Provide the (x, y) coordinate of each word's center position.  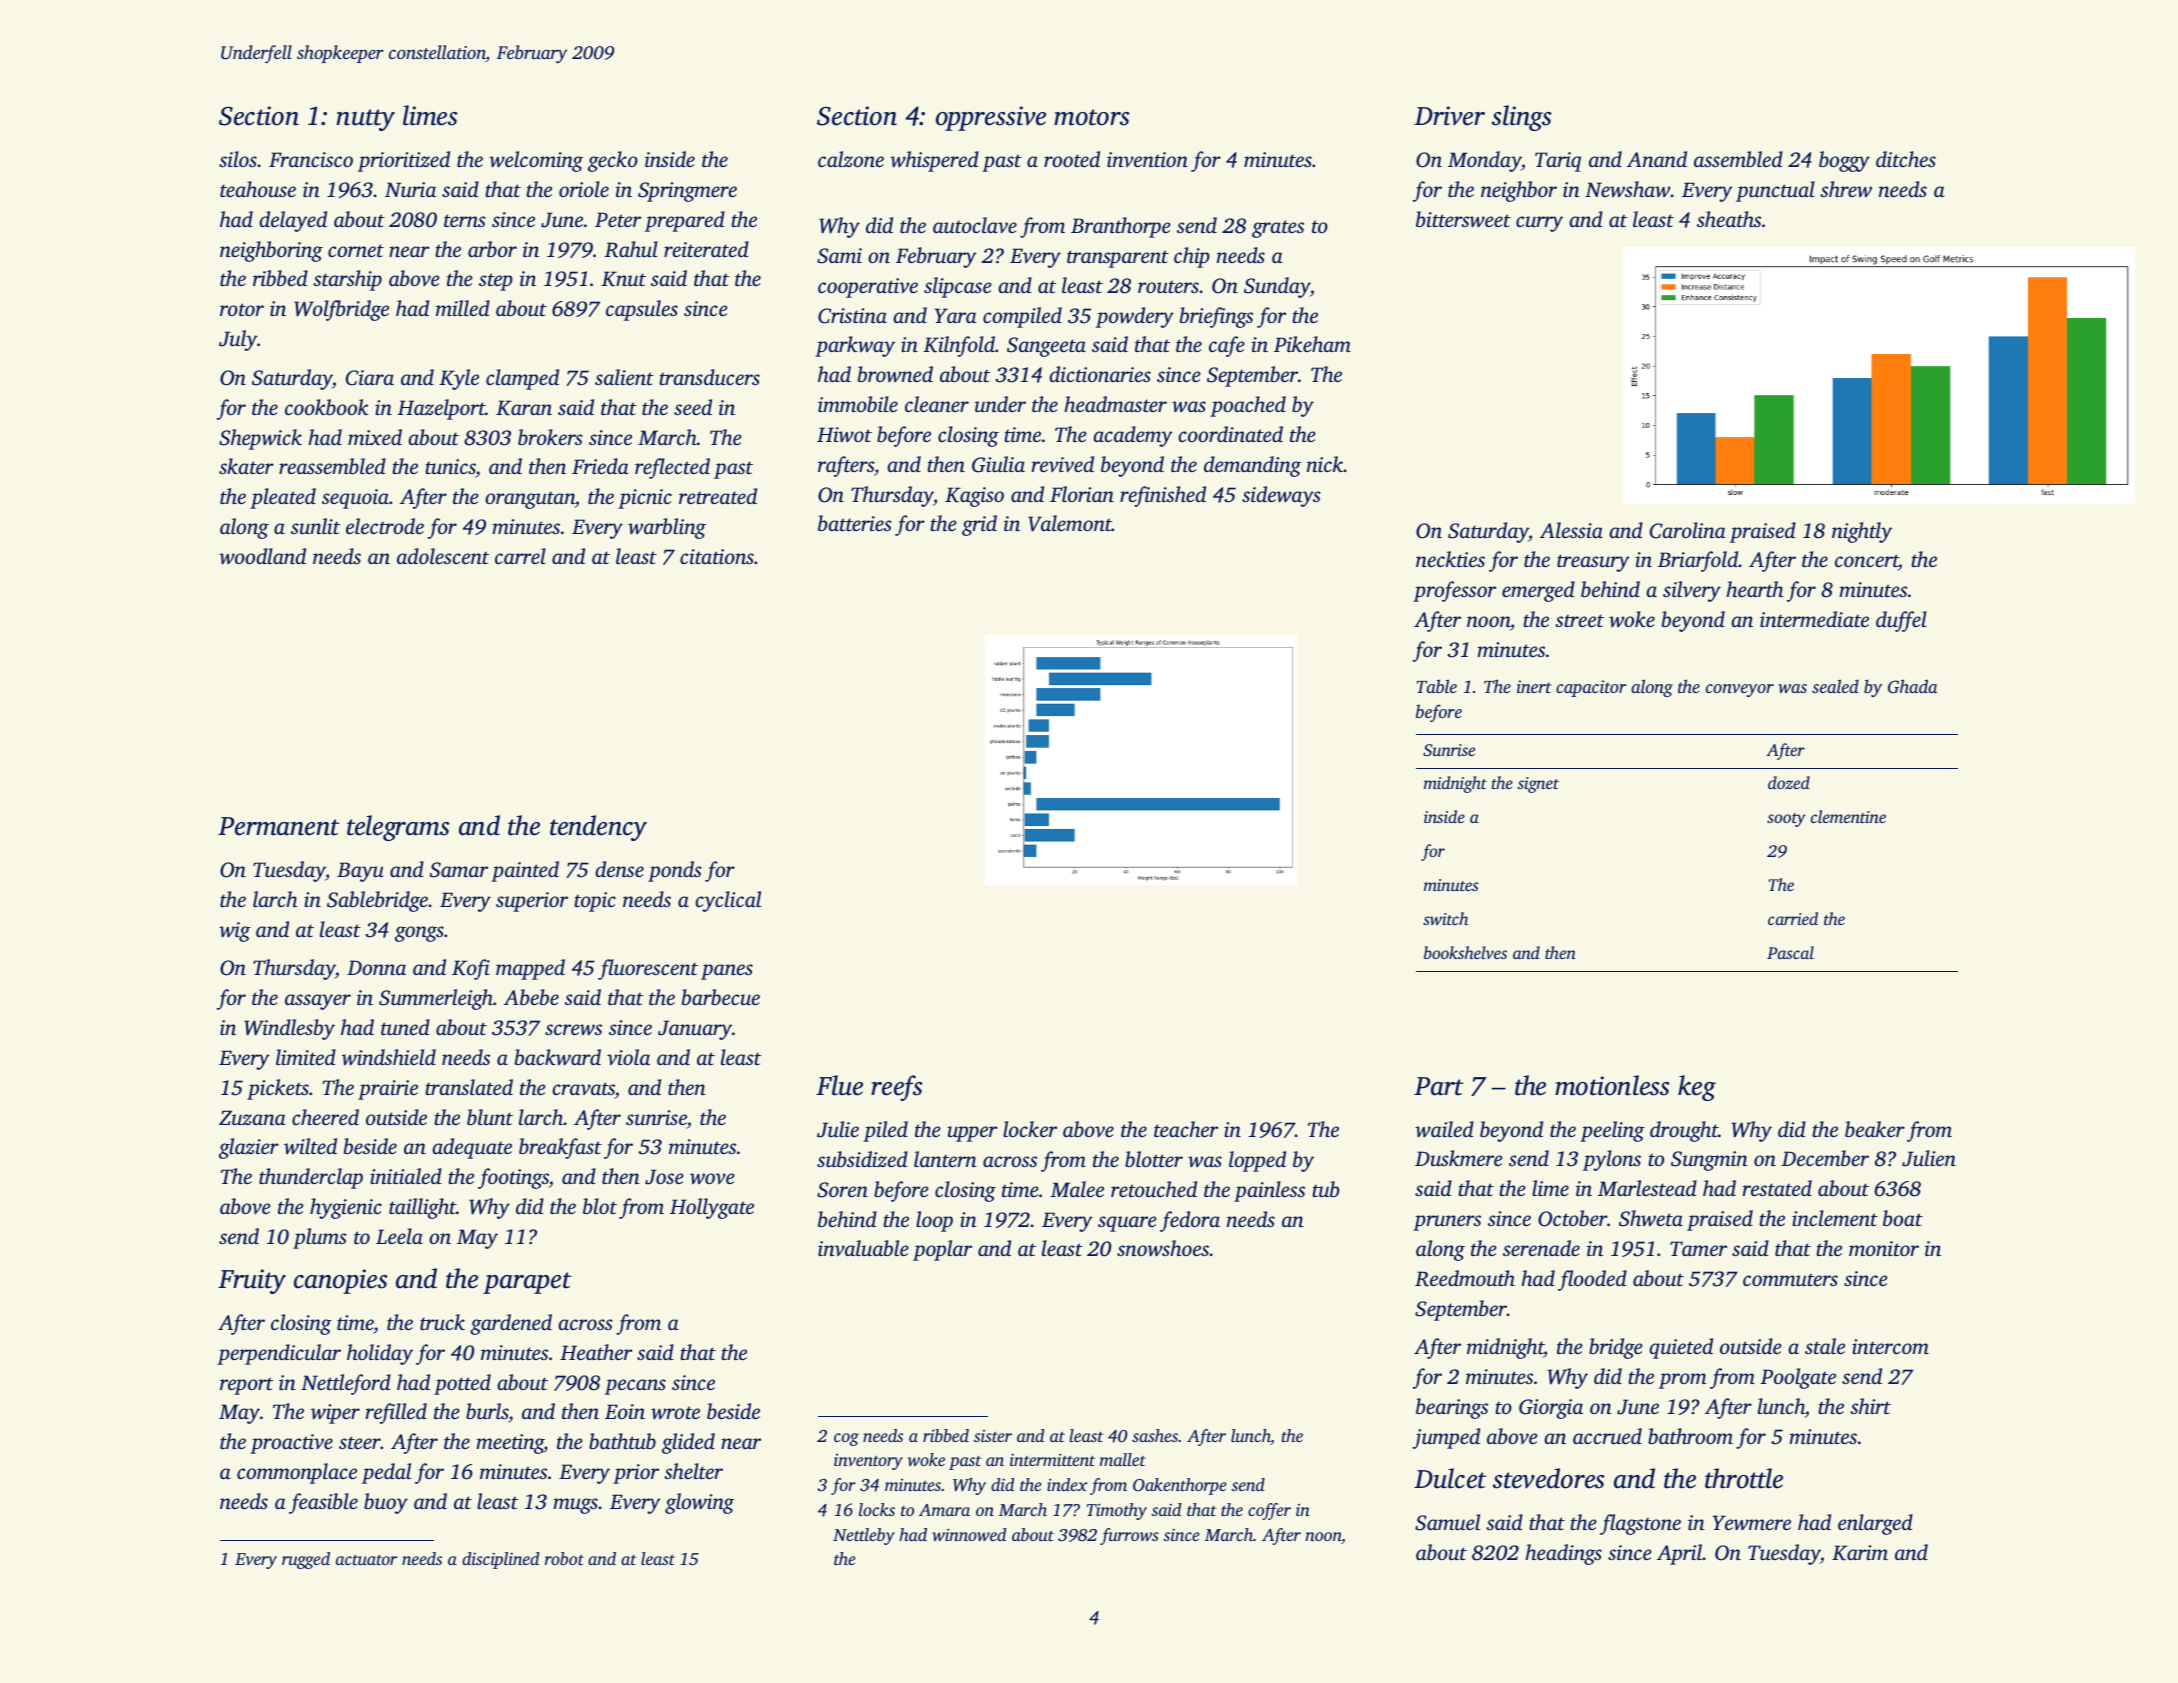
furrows (1129, 1536)
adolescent (443, 556)
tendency (598, 828)
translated (469, 1087)
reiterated (706, 249)
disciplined (501, 1560)
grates (1278, 229)
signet (1538, 785)
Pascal (1790, 952)
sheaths (1729, 219)
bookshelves (1465, 952)
